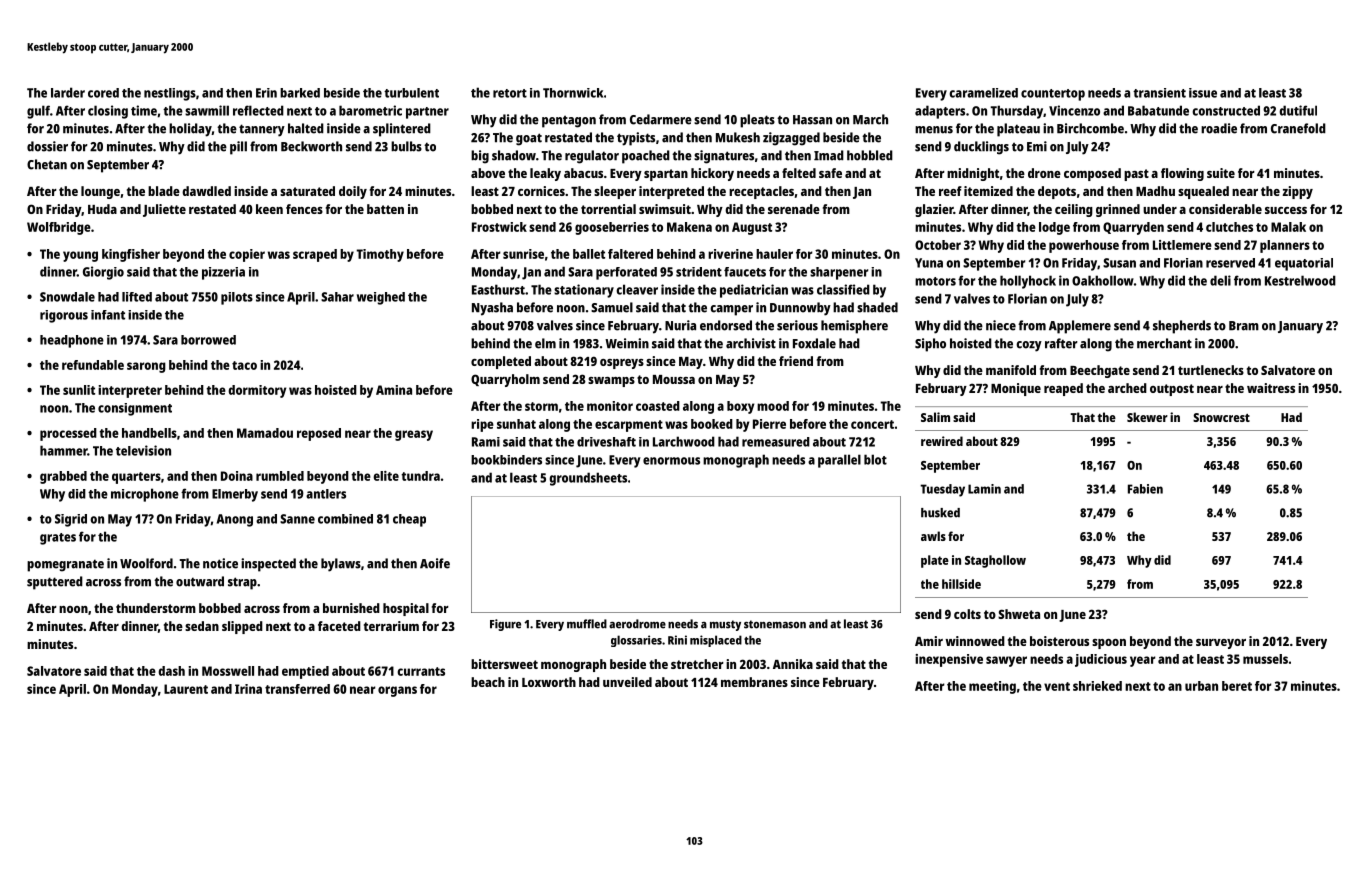 This image has height=887, width=1372. What do you see at coordinates (1103, 280) in the image?
I see `Oakhollow` at bounding box center [1103, 280].
